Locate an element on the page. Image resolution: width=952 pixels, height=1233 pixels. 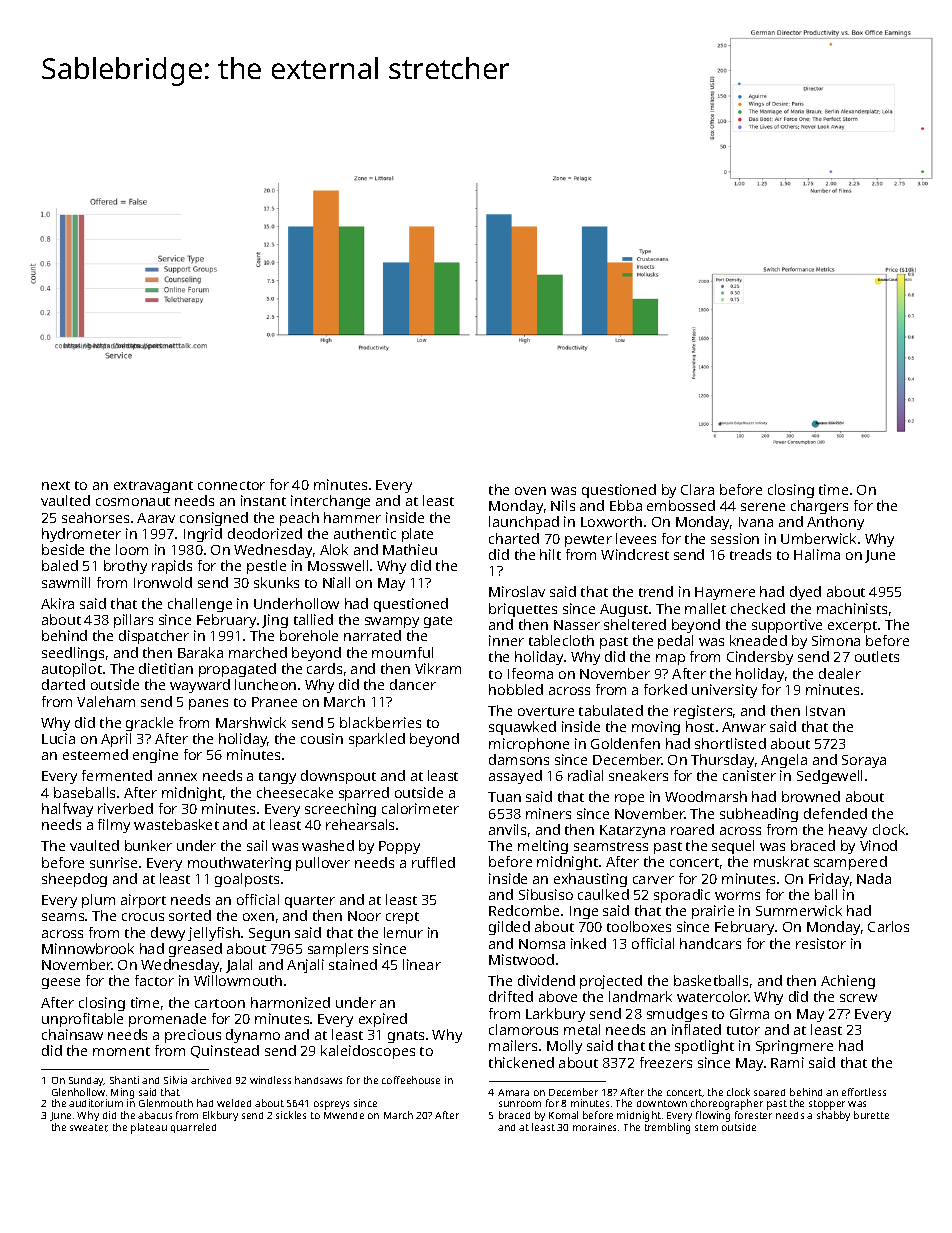
Anwar is located at coordinates (744, 727).
